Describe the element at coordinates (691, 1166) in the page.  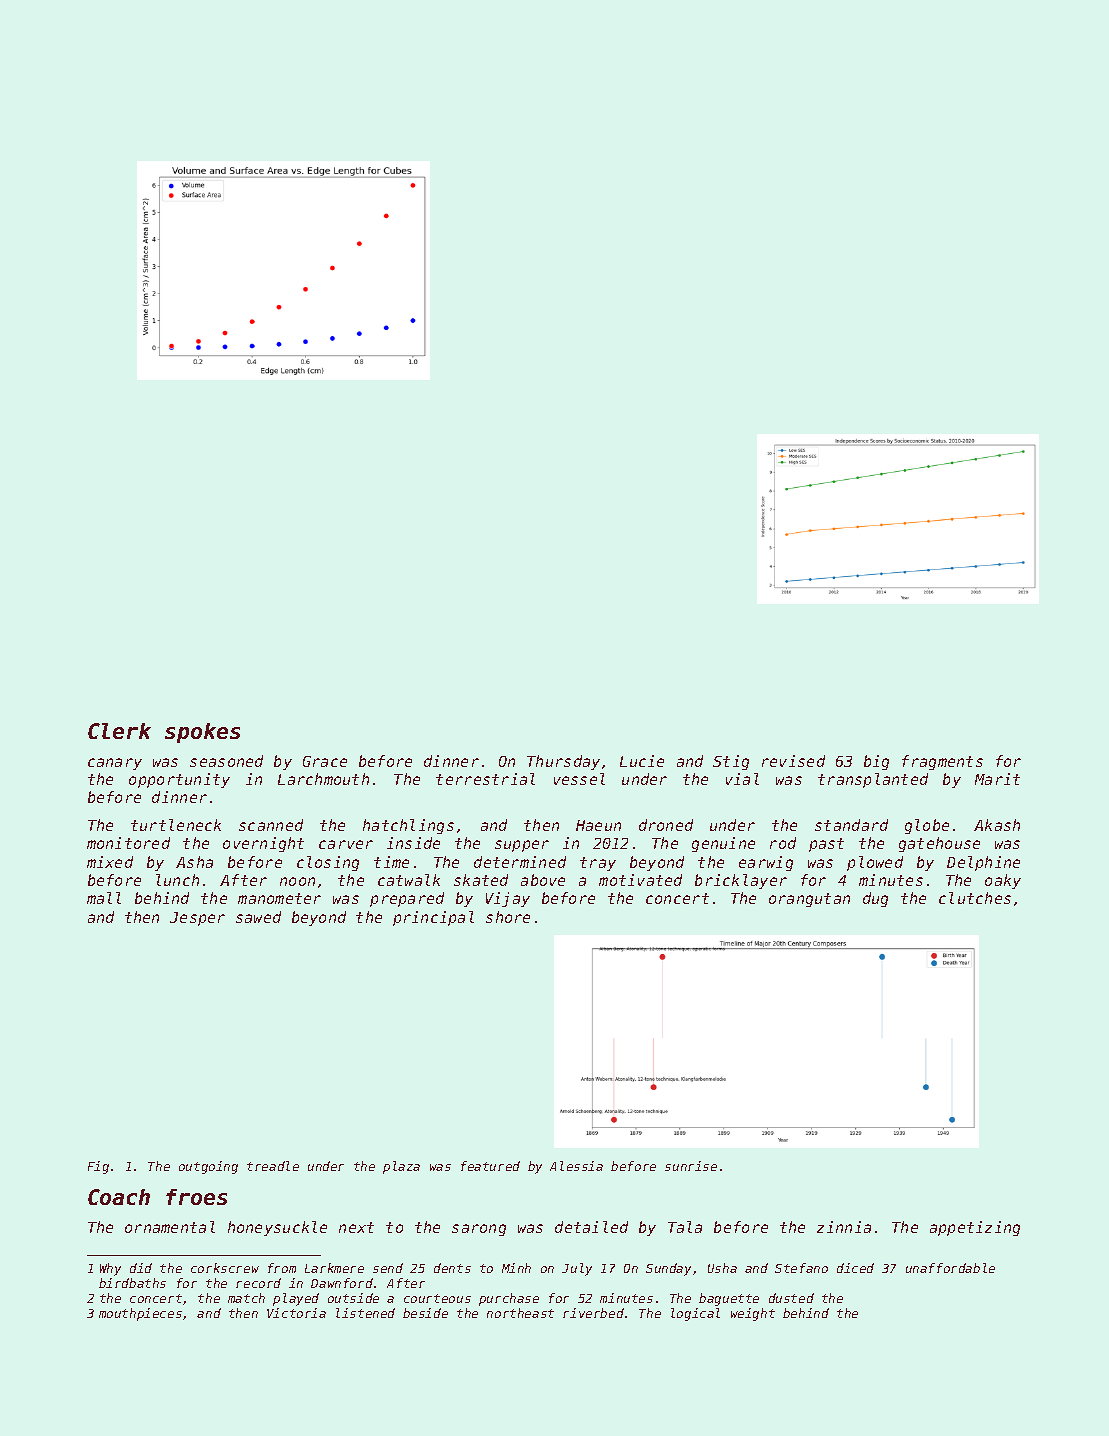
I see `sunrise` at that location.
